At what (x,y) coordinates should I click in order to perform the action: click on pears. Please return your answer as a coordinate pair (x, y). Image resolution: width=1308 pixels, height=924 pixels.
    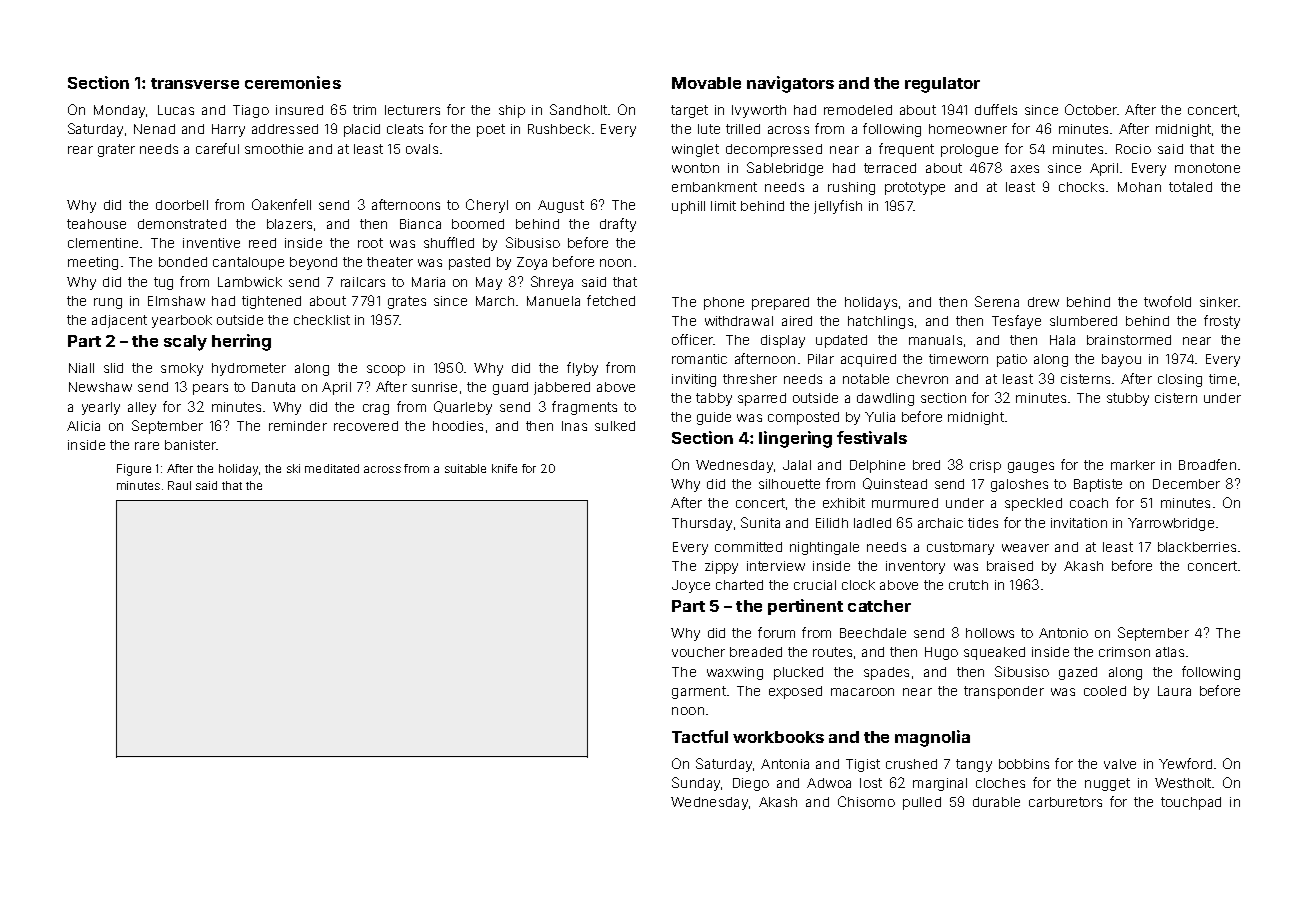
    Looking at the image, I should click on (210, 389).
